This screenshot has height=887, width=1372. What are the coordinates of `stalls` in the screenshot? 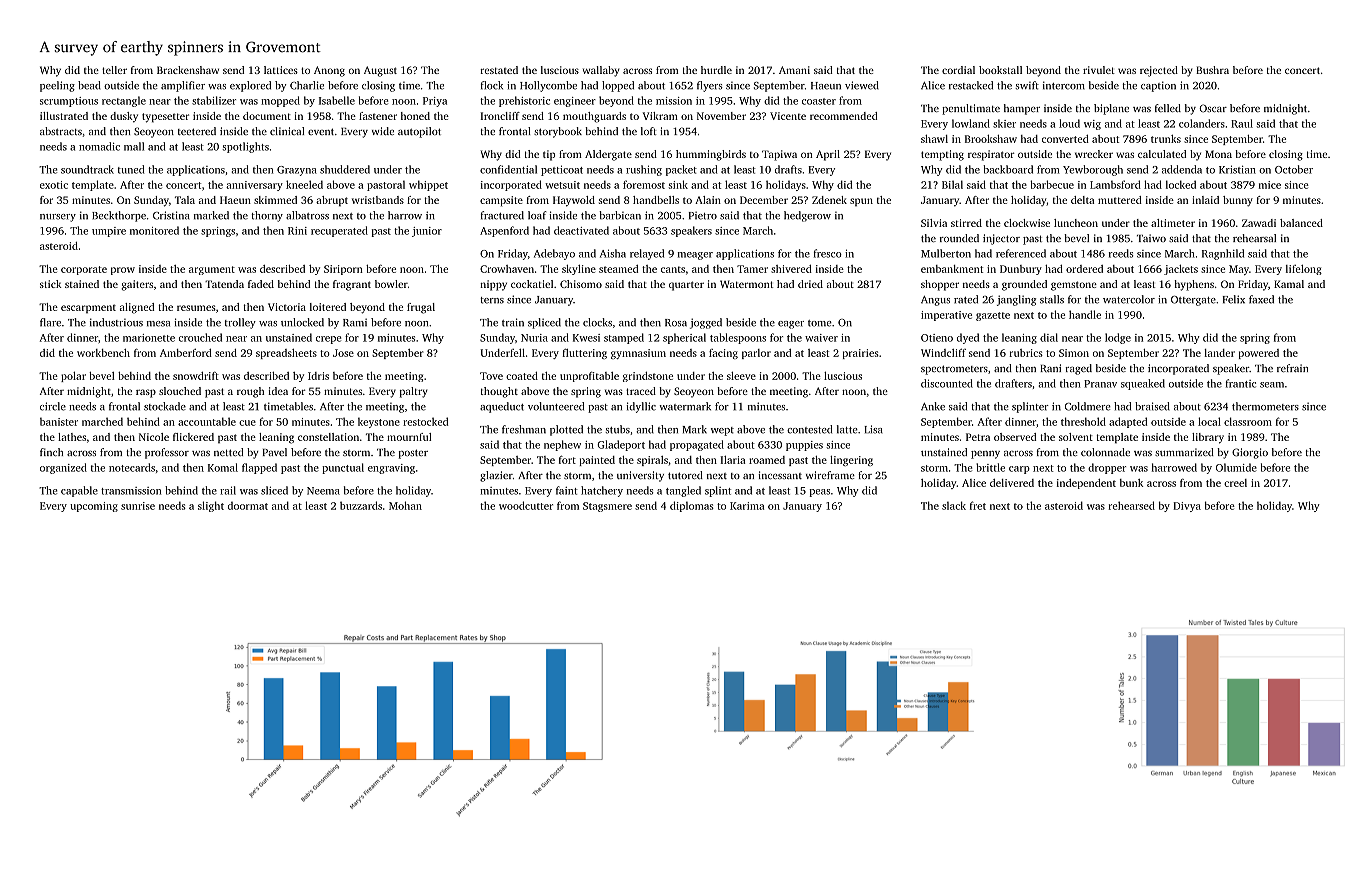 It's located at (1052, 299).
